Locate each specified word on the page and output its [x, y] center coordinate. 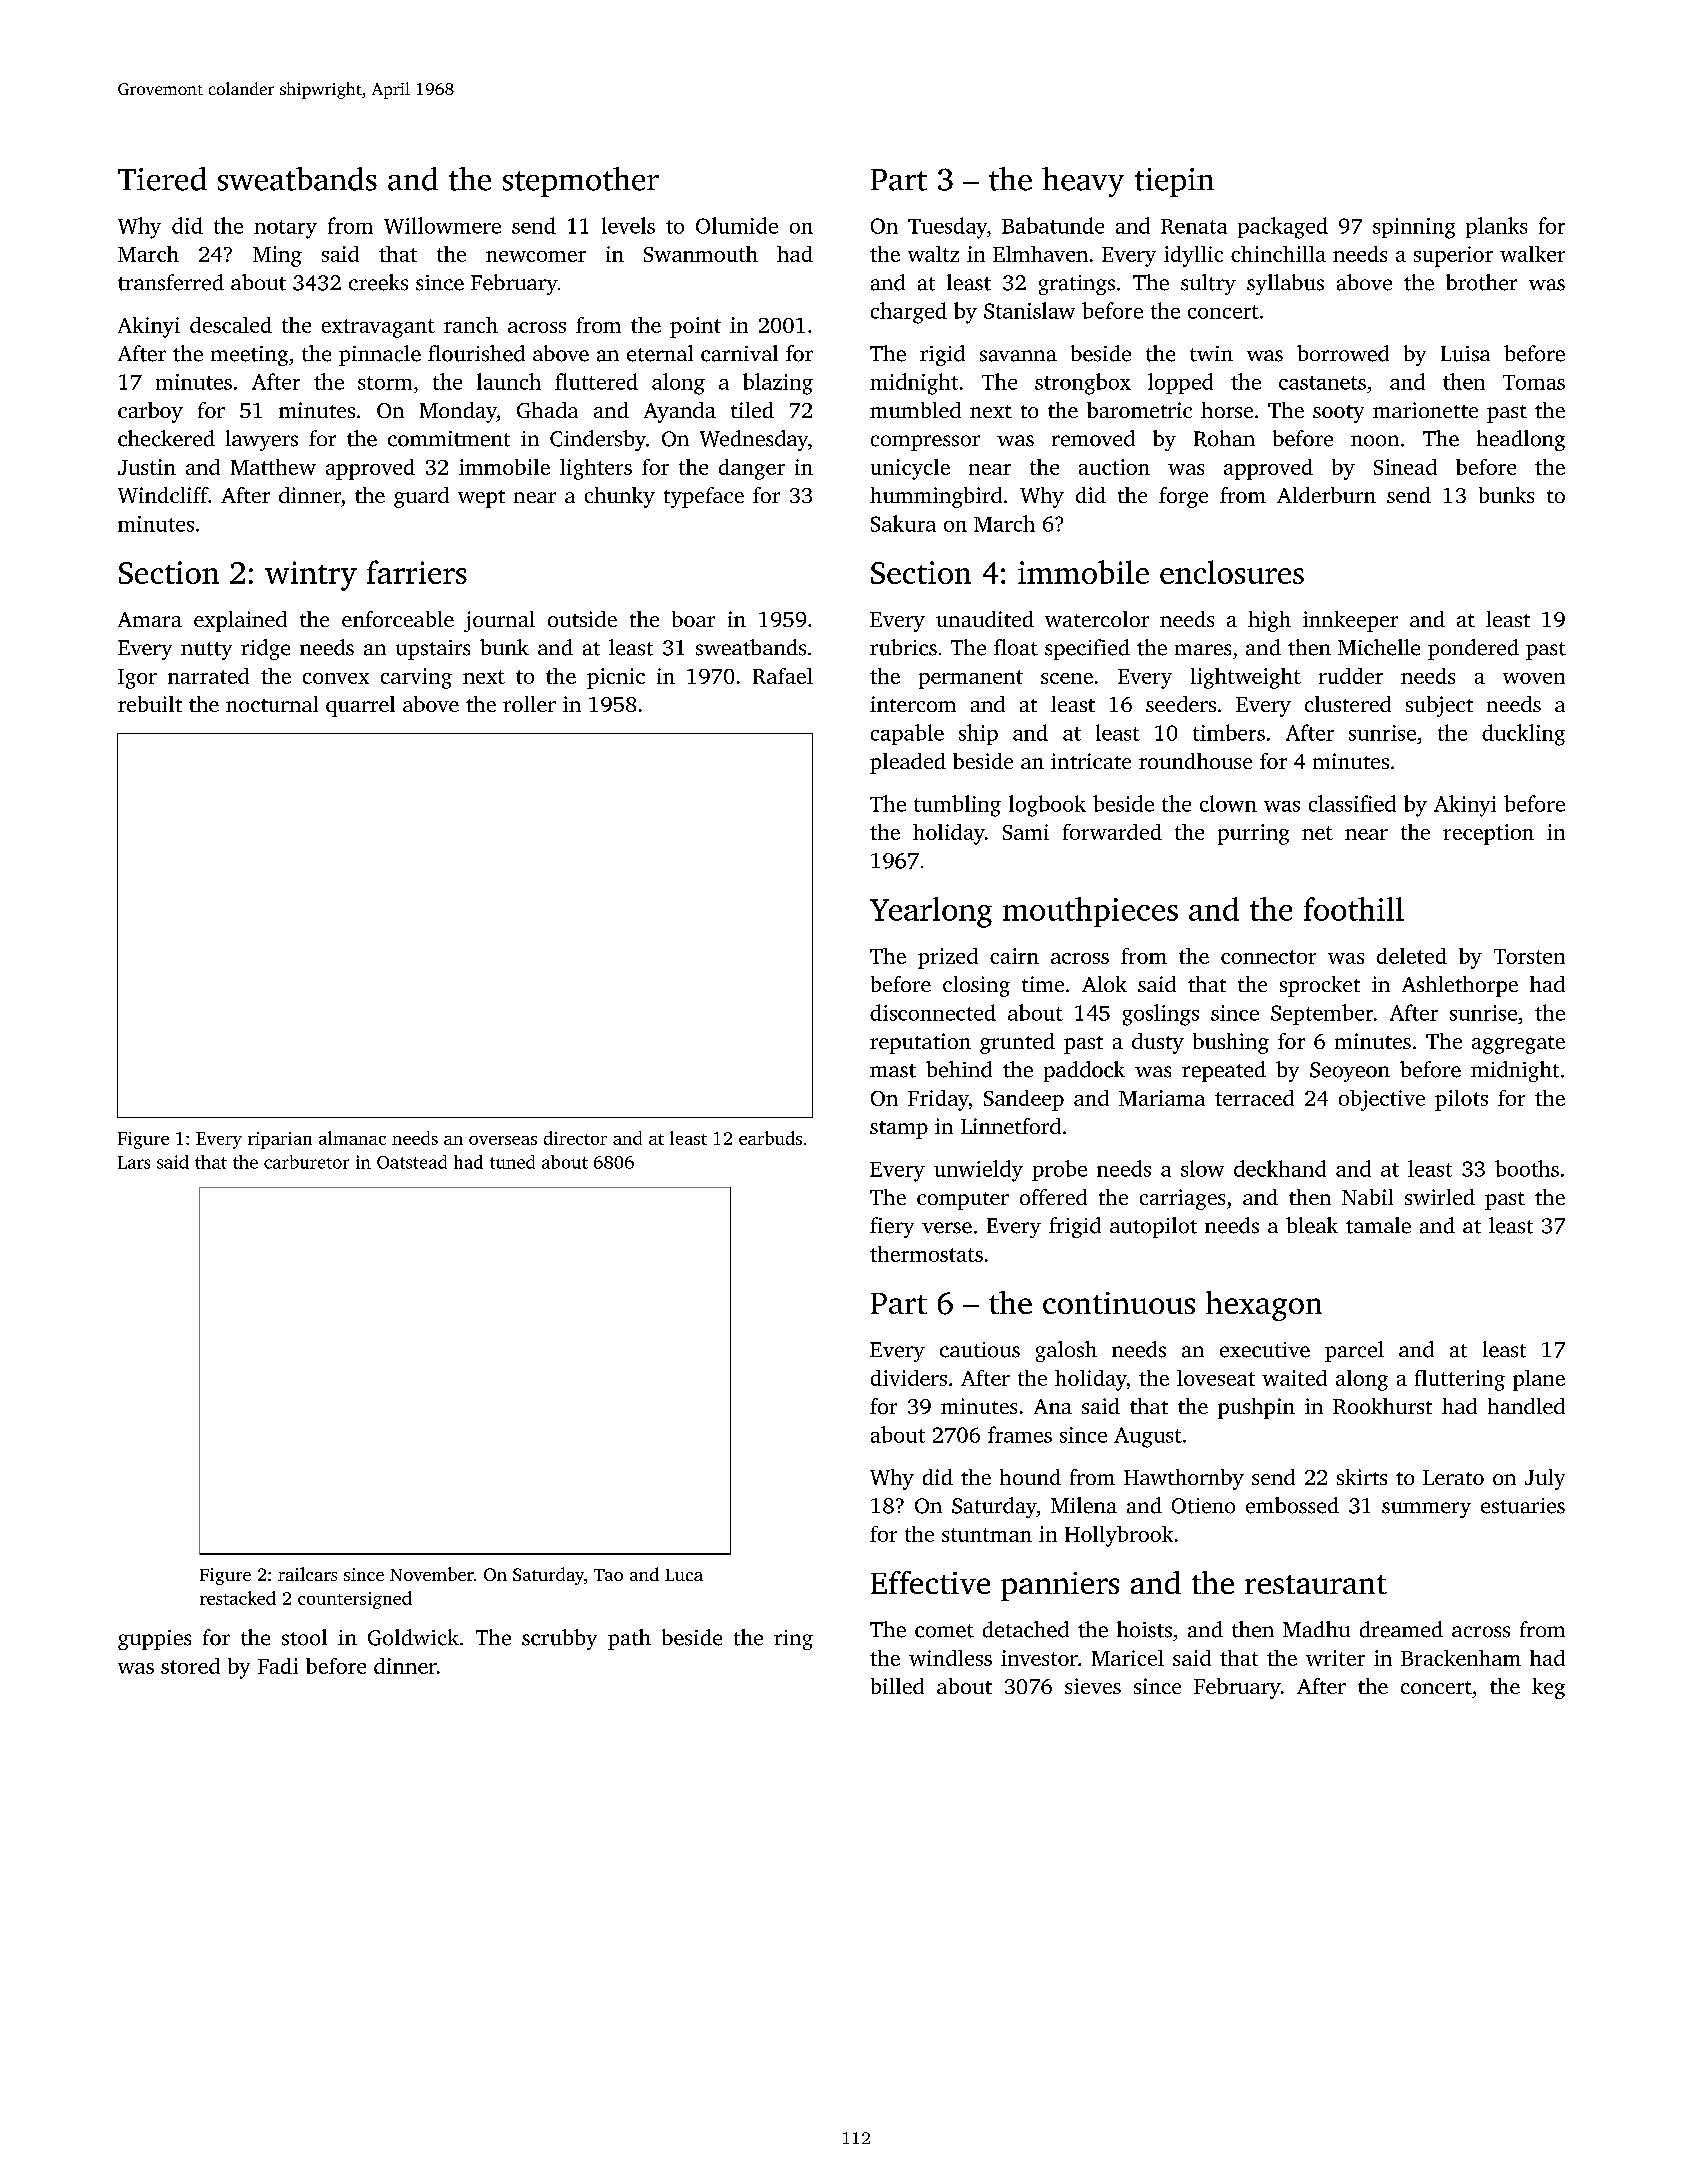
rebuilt [150, 704]
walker [1532, 254]
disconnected [933, 1012]
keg [1548, 1688]
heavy [1083, 182]
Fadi [278, 1666]
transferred [171, 282]
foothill [1354, 909]
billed [897, 1686]
